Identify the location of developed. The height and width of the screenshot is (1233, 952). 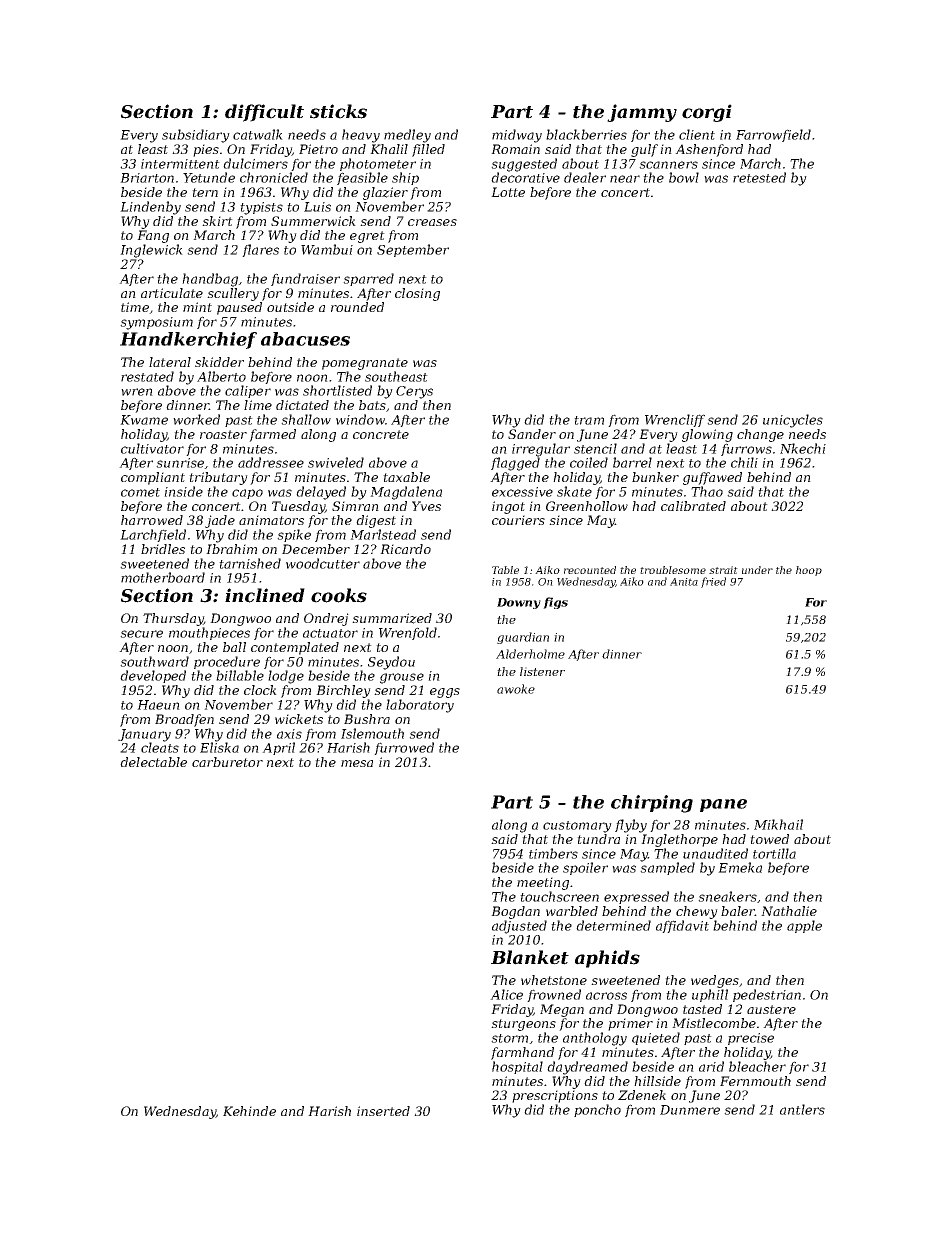
(153, 676).
